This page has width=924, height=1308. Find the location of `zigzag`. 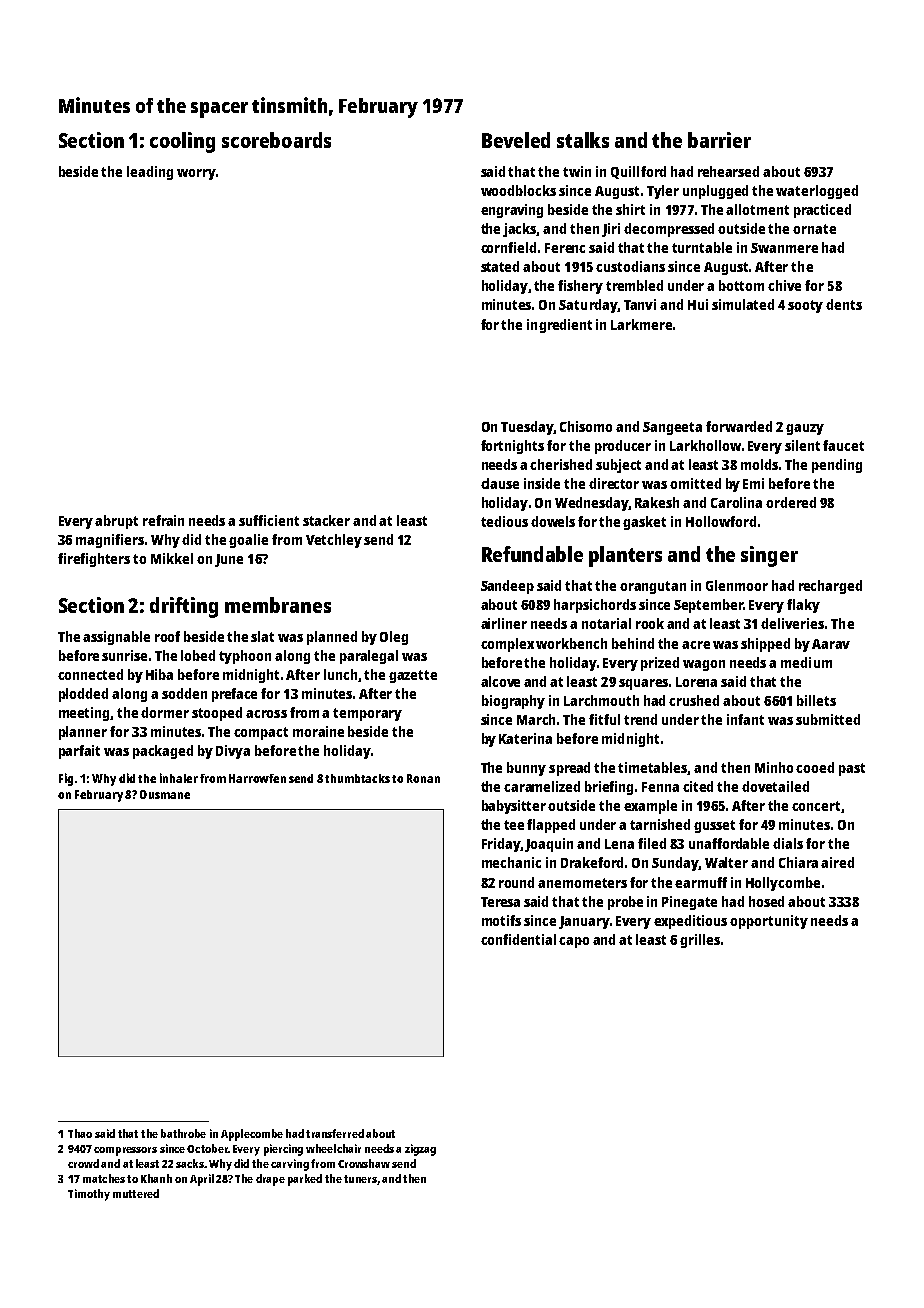

zigzag is located at coordinates (420, 1150).
